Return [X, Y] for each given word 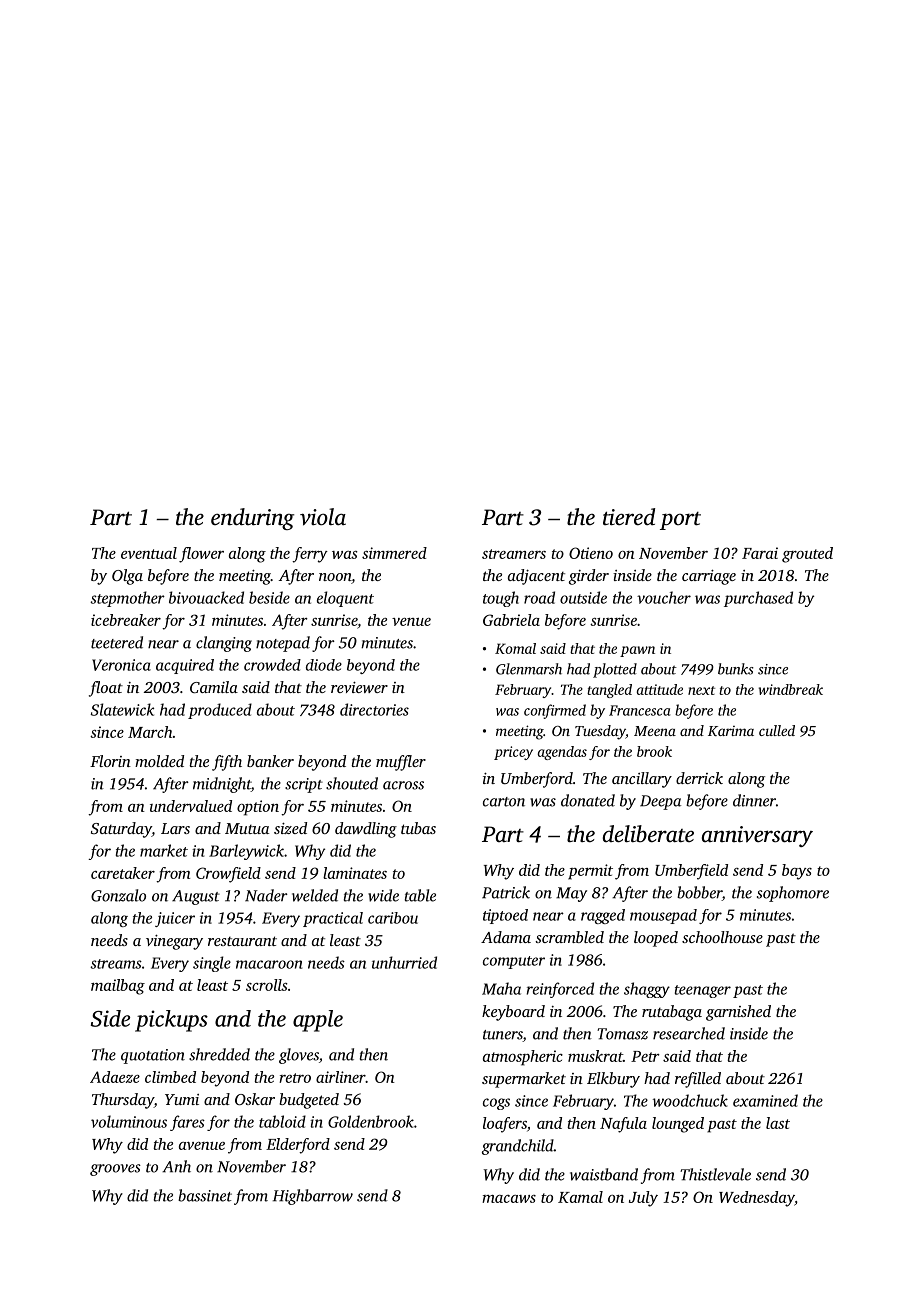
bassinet [205, 1195]
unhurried [404, 962]
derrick [699, 778]
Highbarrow [313, 1197]
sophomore [793, 894]
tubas [418, 828]
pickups [171, 1021]
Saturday [121, 830]
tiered [629, 516]
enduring [252, 519]
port [680, 521]
